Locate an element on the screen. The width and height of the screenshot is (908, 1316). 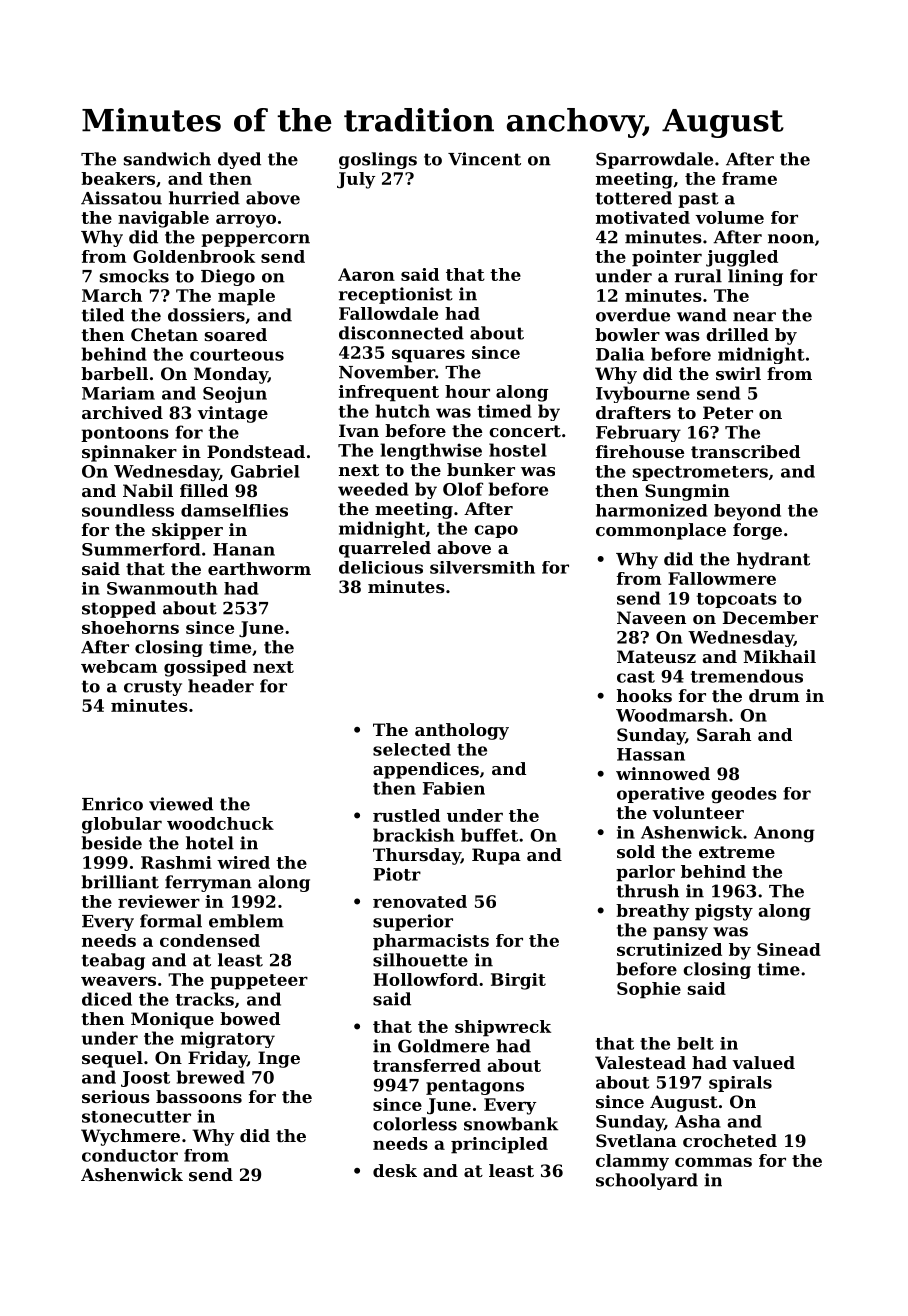
pigsty is located at coordinates (724, 912).
